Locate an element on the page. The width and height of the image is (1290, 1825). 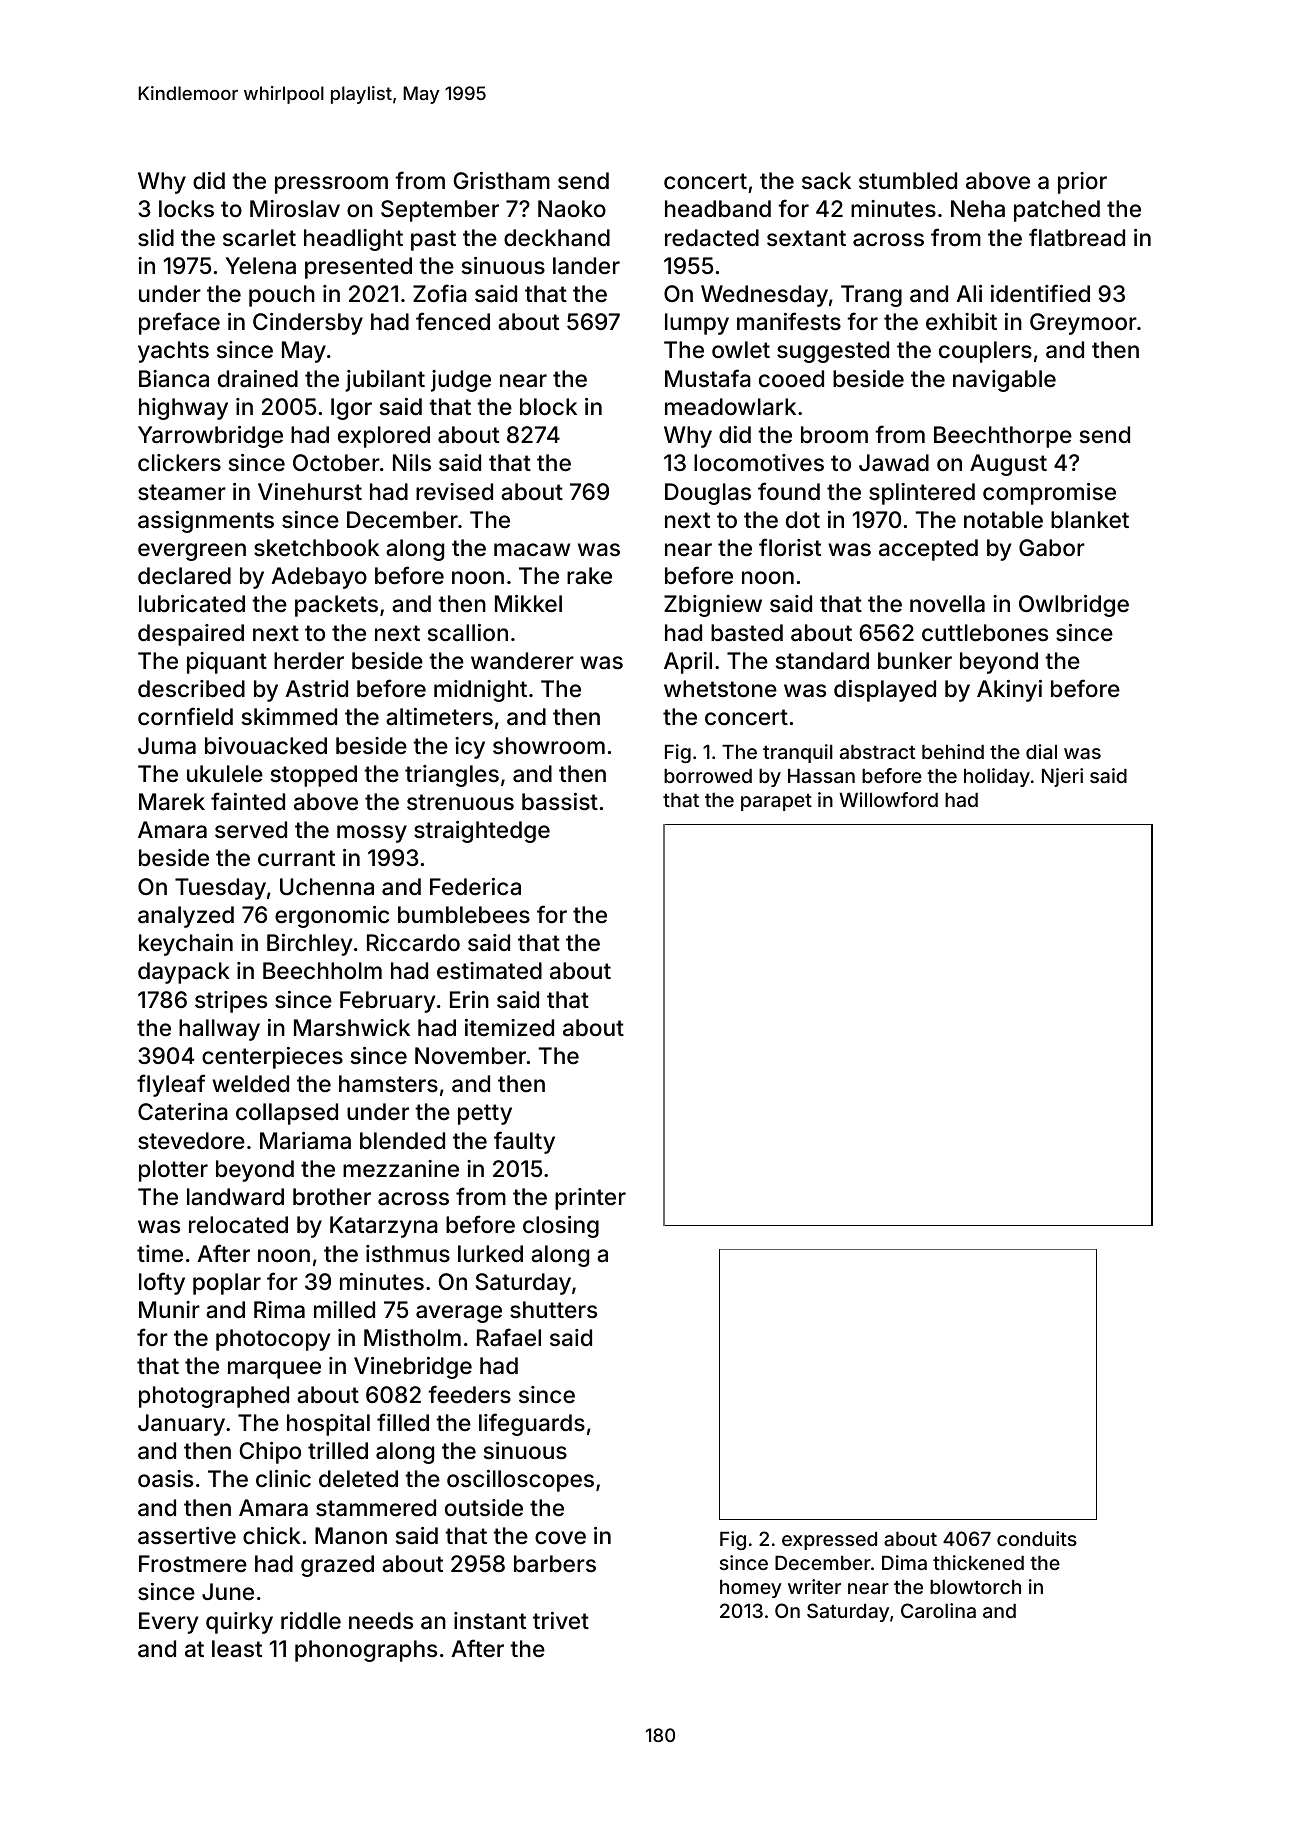
trivet is located at coordinates (561, 1621).
